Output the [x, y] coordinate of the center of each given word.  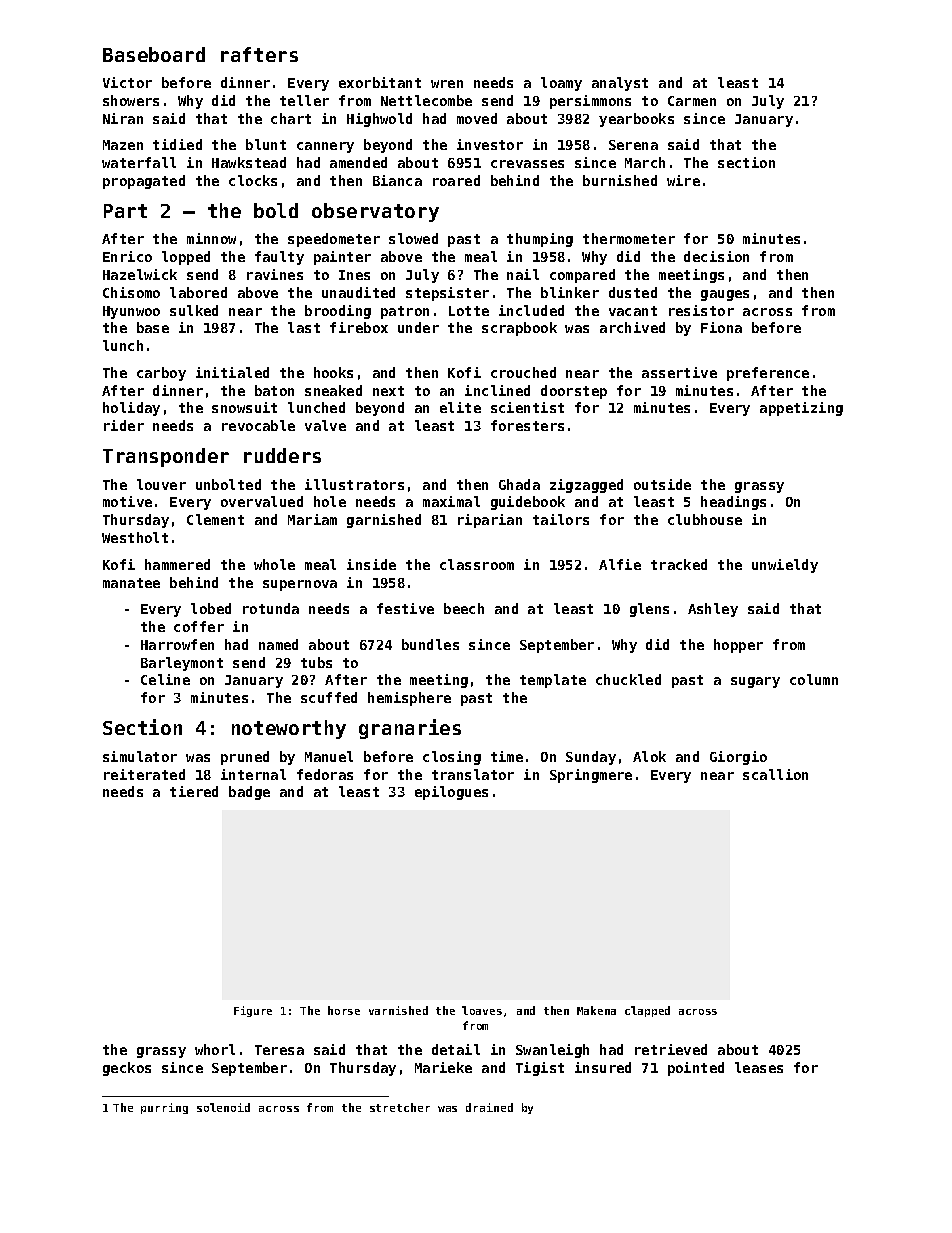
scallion [775, 774]
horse [344, 1010]
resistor [701, 310]
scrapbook [519, 329]
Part [125, 211]
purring [164, 1108]
